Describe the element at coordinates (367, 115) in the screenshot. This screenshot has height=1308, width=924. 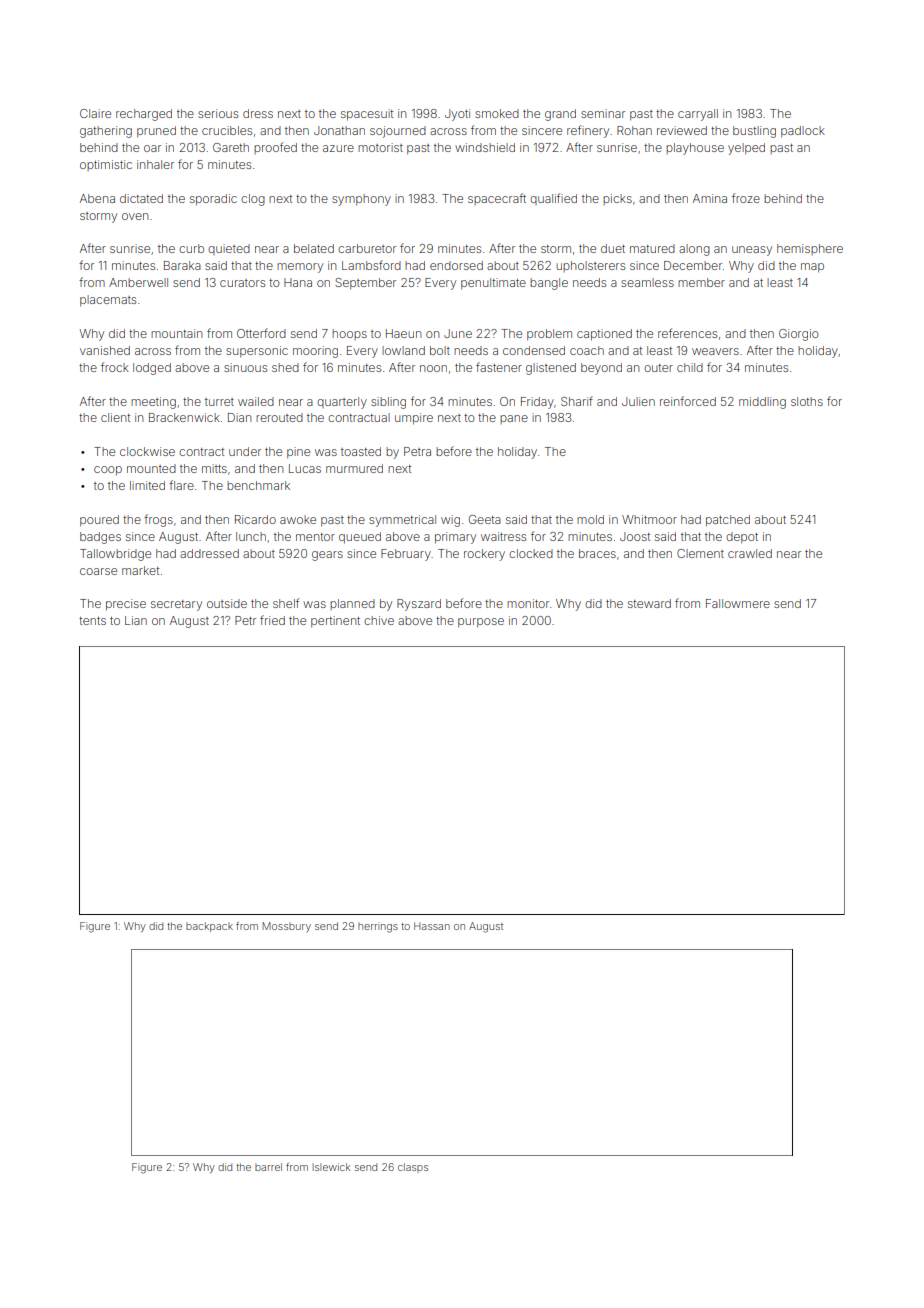
I see `spacesuit` at that location.
